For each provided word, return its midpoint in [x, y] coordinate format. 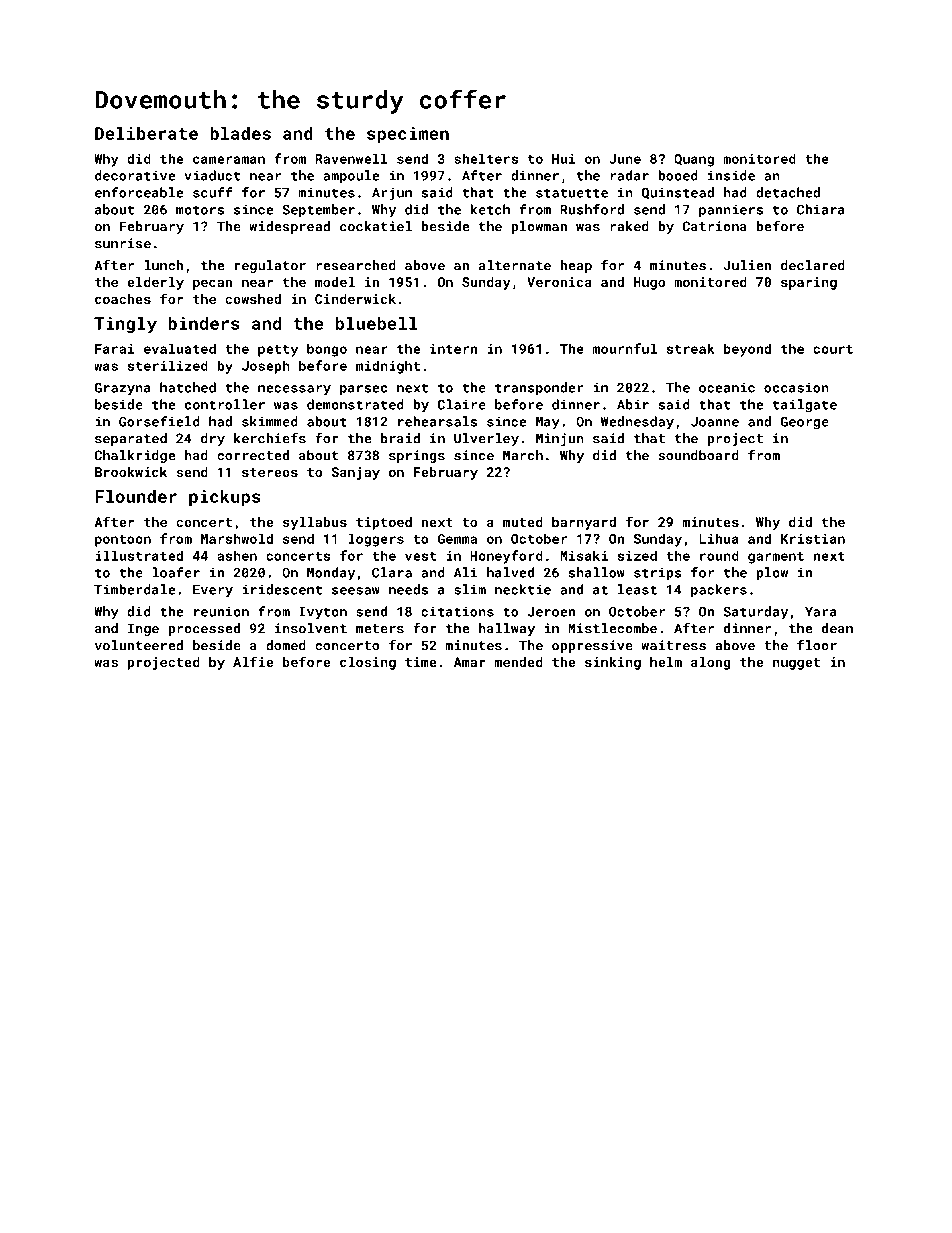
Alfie [253, 661]
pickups [225, 498]
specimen [408, 135]
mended [519, 662]
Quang [694, 160]
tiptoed [384, 523]
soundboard [698, 455]
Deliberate [146, 133]
